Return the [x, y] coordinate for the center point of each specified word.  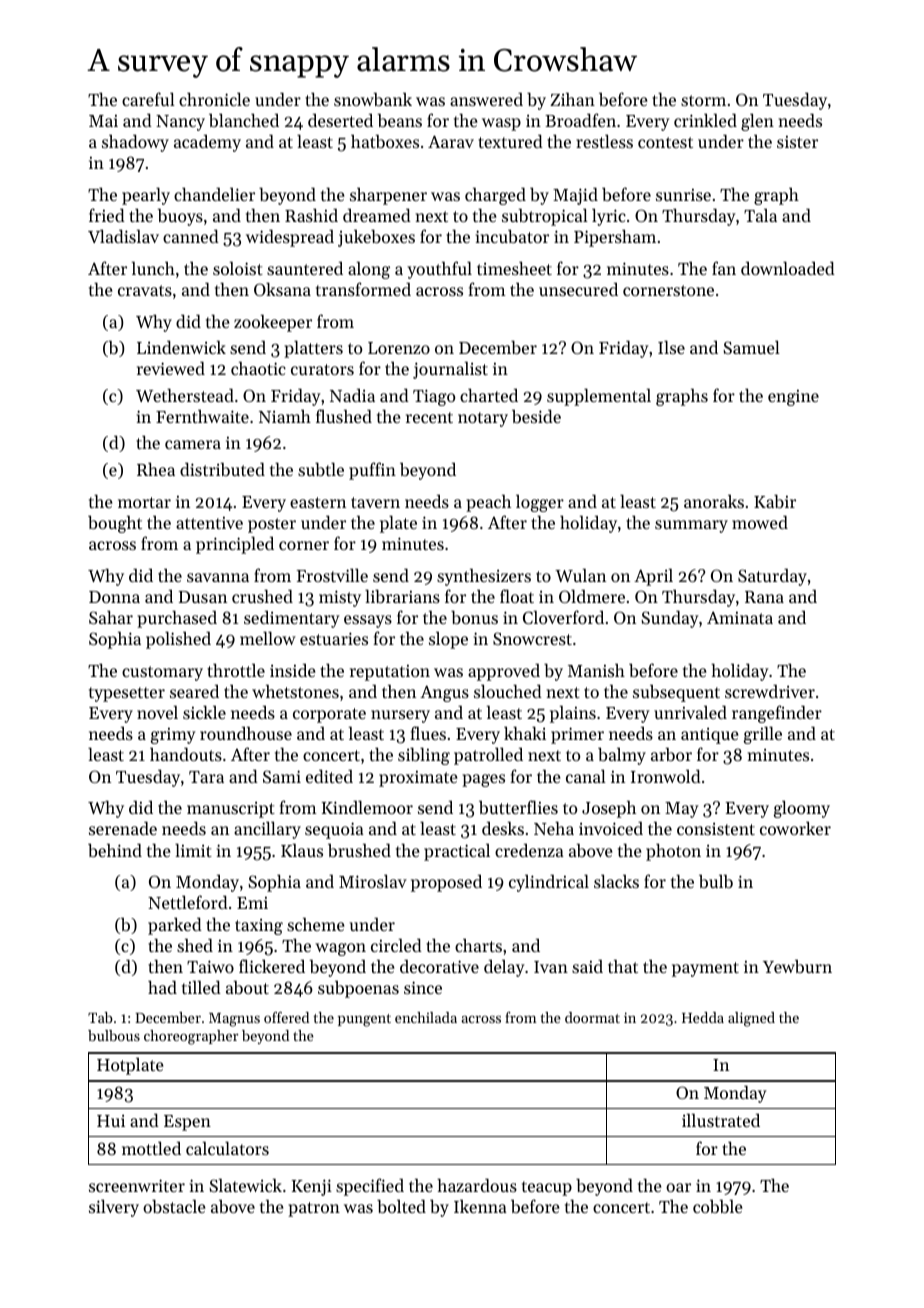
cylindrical [549, 883]
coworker [795, 828]
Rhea [156, 469]
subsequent [676, 693]
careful [148, 99]
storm [703, 100]
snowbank [373, 99]
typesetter [127, 694]
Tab [100, 1017]
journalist [450, 370]
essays [368, 621]
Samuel [751, 347]
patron [314, 1209]
